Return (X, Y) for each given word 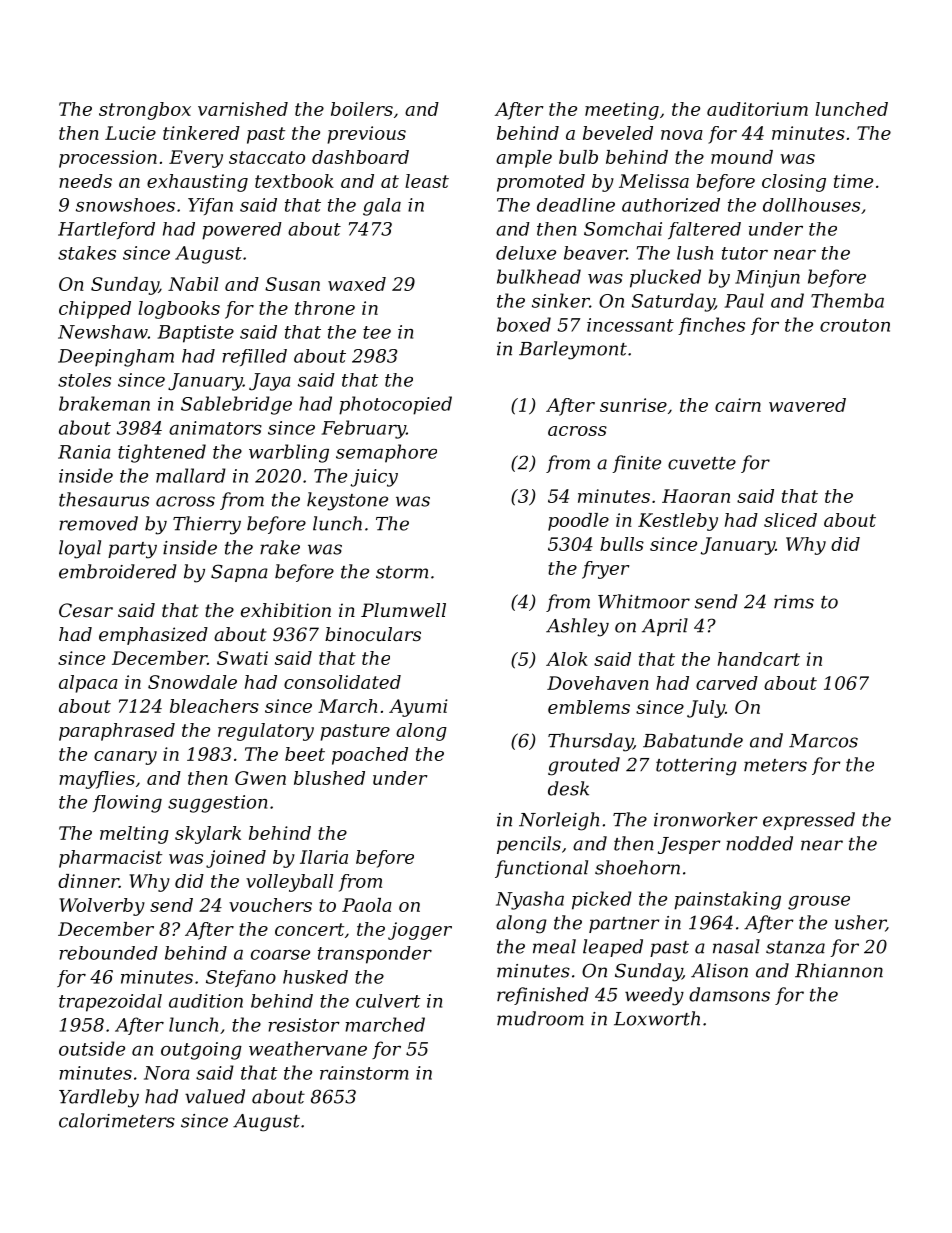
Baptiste (196, 334)
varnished (243, 109)
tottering (696, 767)
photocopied (395, 405)
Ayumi (418, 708)
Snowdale (192, 682)
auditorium (757, 109)
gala (382, 207)
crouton (855, 325)
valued (215, 1096)
